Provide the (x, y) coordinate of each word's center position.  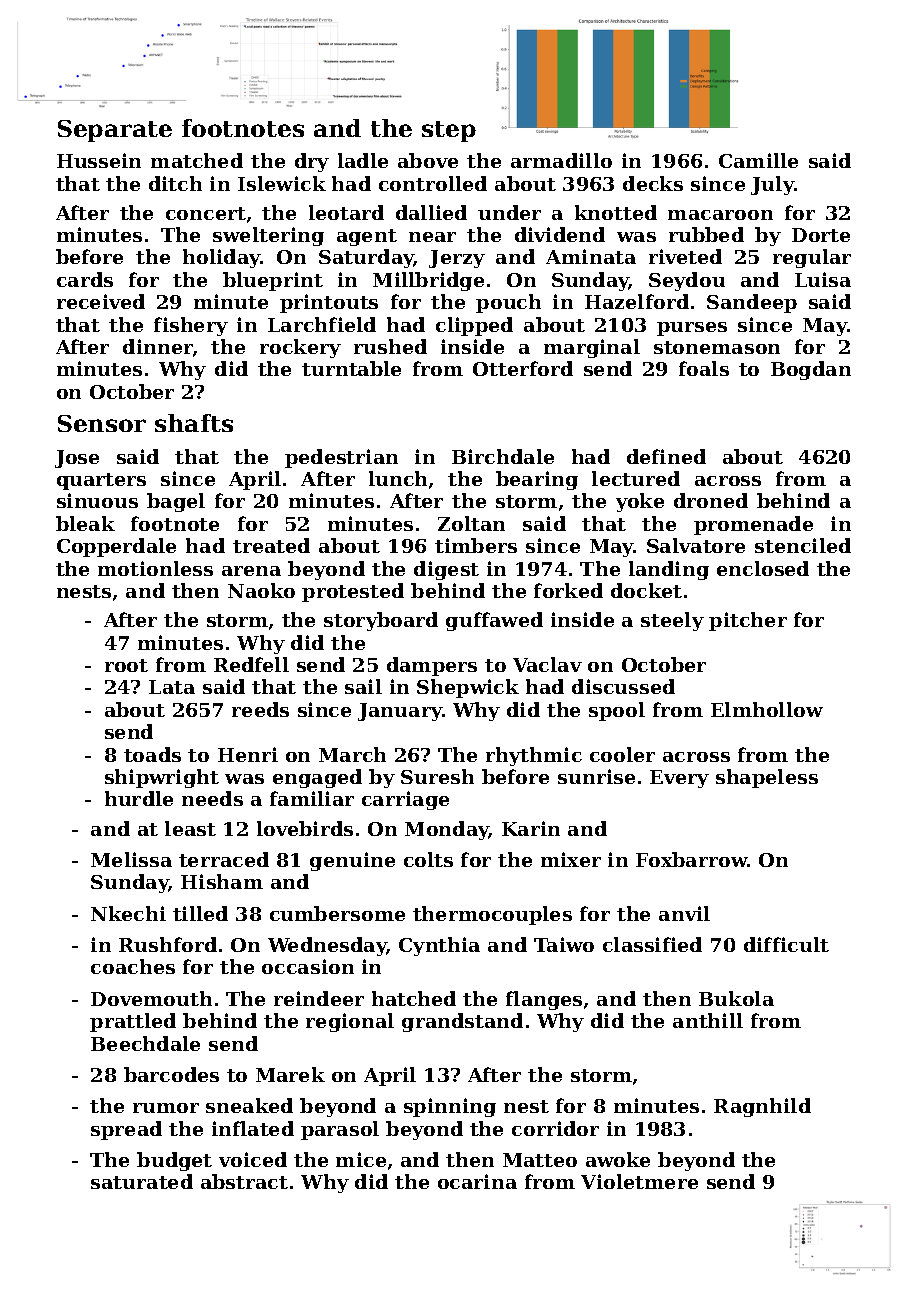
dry (312, 162)
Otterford (523, 368)
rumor (166, 1108)
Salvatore (696, 545)
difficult (786, 944)
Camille (758, 160)
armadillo (561, 160)
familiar (312, 798)
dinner (158, 346)
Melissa (131, 859)
